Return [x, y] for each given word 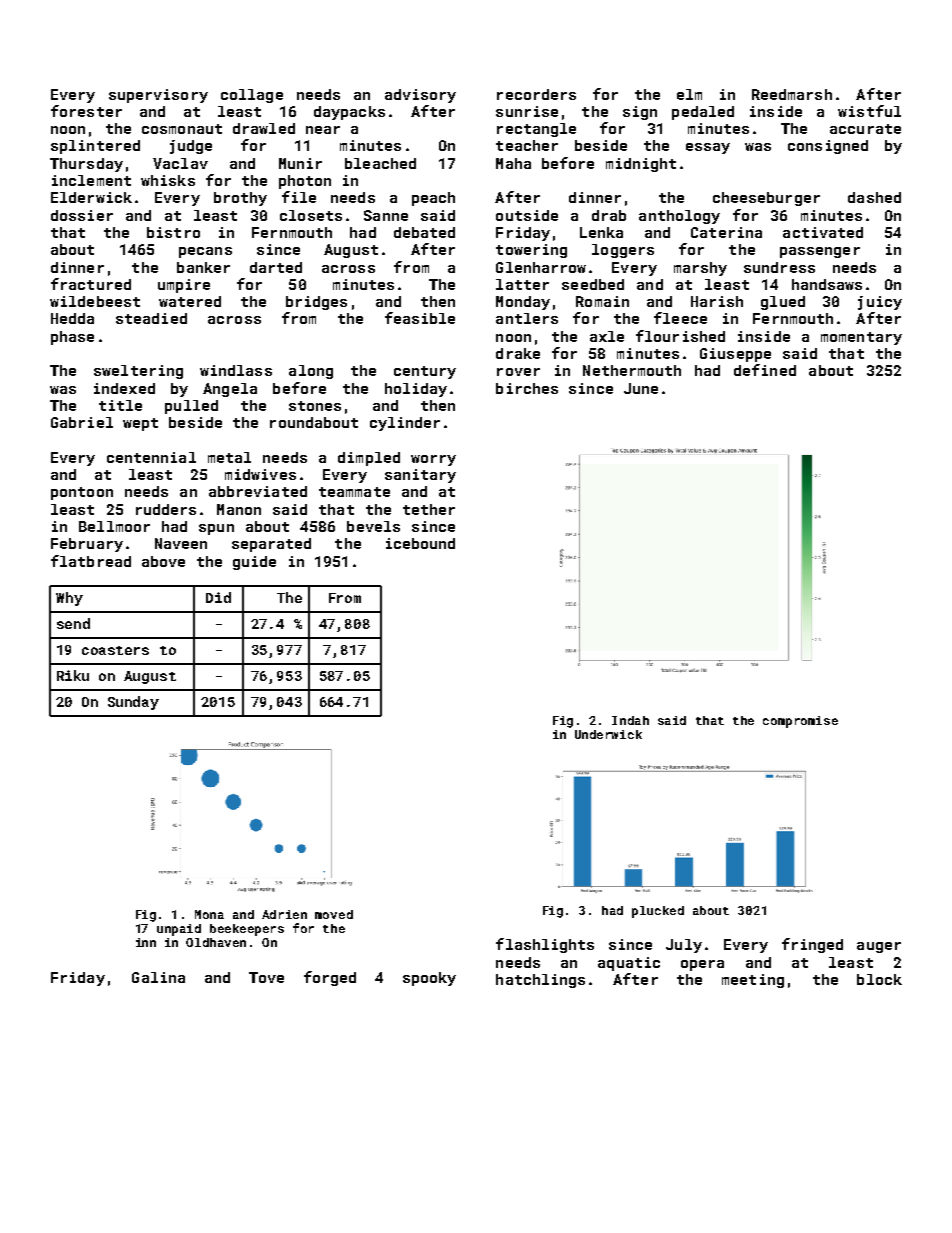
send [73, 623]
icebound [420, 543]
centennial [151, 457]
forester [86, 111]
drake [518, 353]
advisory [420, 96]
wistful [869, 111]
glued [783, 303]
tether [429, 509]
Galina [158, 977]
